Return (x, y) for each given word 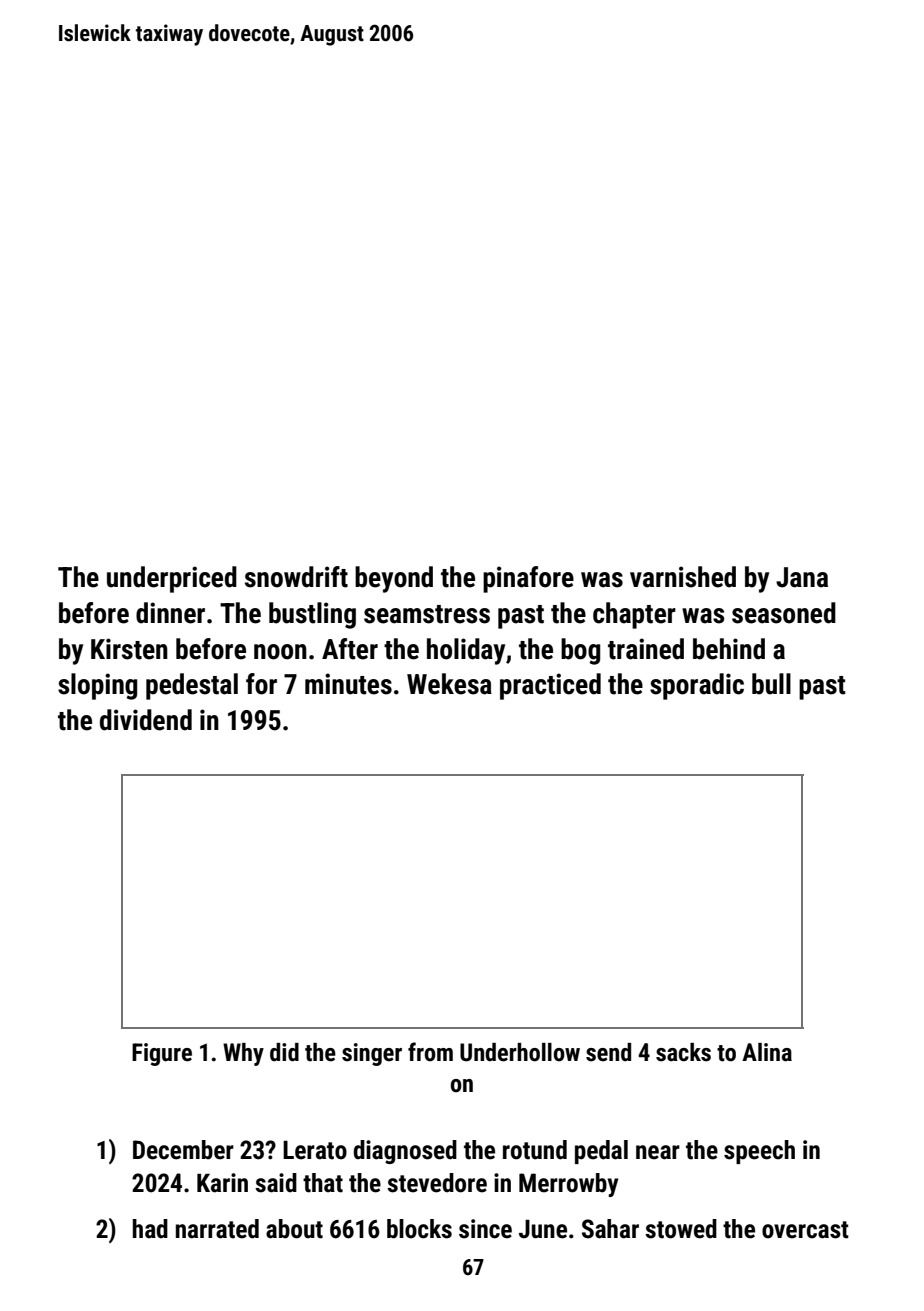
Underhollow (520, 1052)
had (150, 1229)
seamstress (427, 614)
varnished (683, 577)
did (284, 1052)
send (608, 1052)
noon (280, 652)
